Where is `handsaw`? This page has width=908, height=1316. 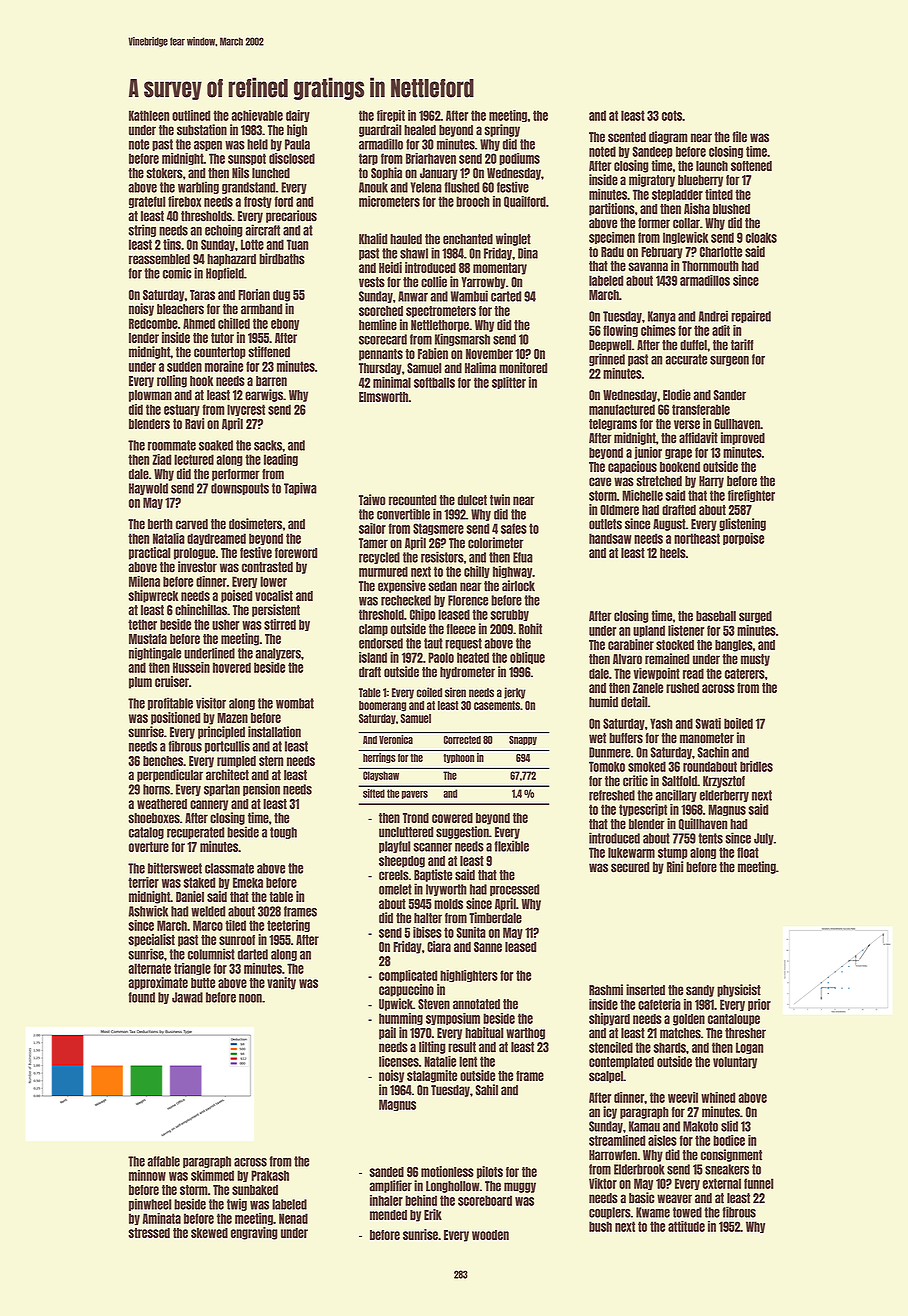
handsaw is located at coordinates (610, 538).
